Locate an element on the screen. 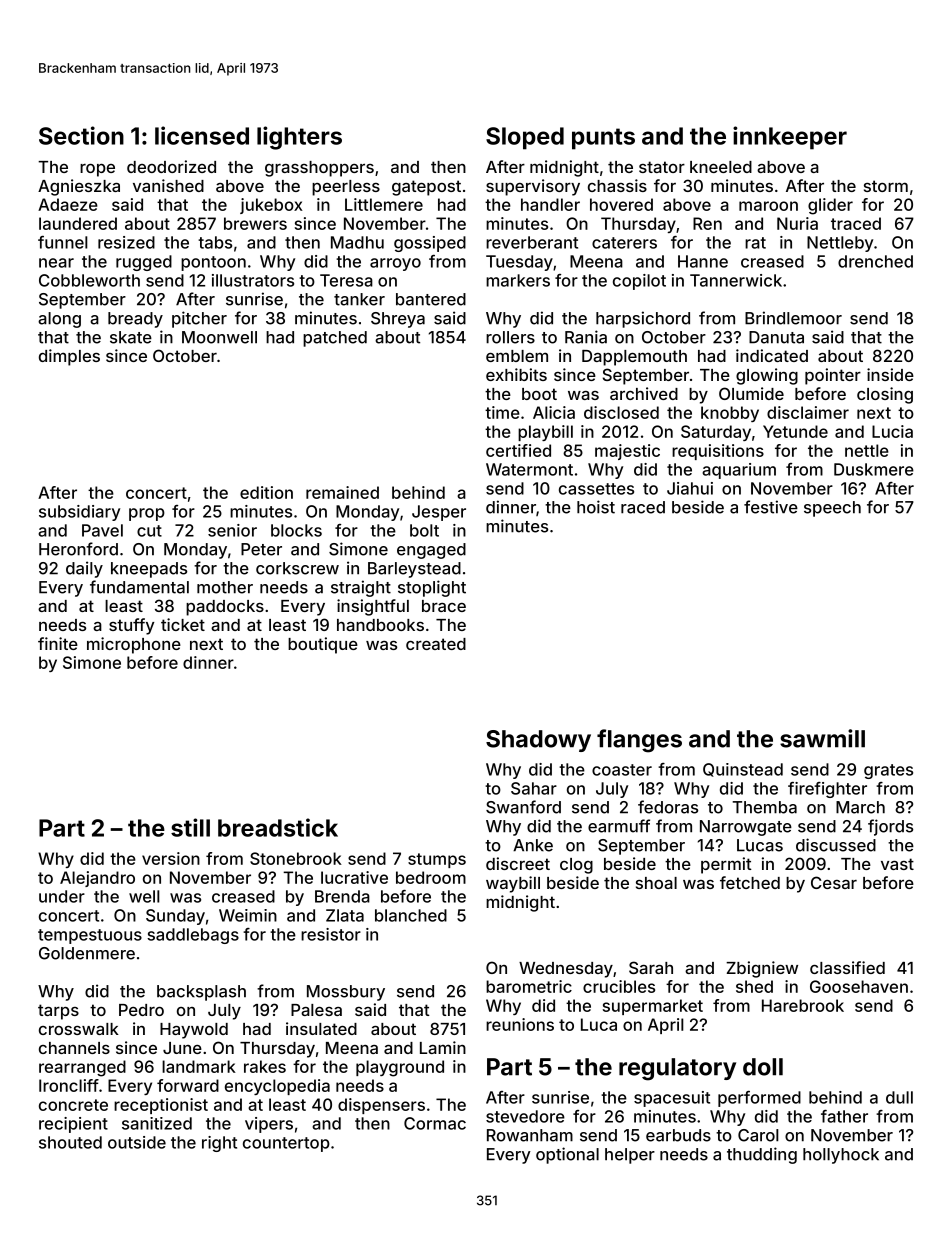  barometric is located at coordinates (529, 986).
